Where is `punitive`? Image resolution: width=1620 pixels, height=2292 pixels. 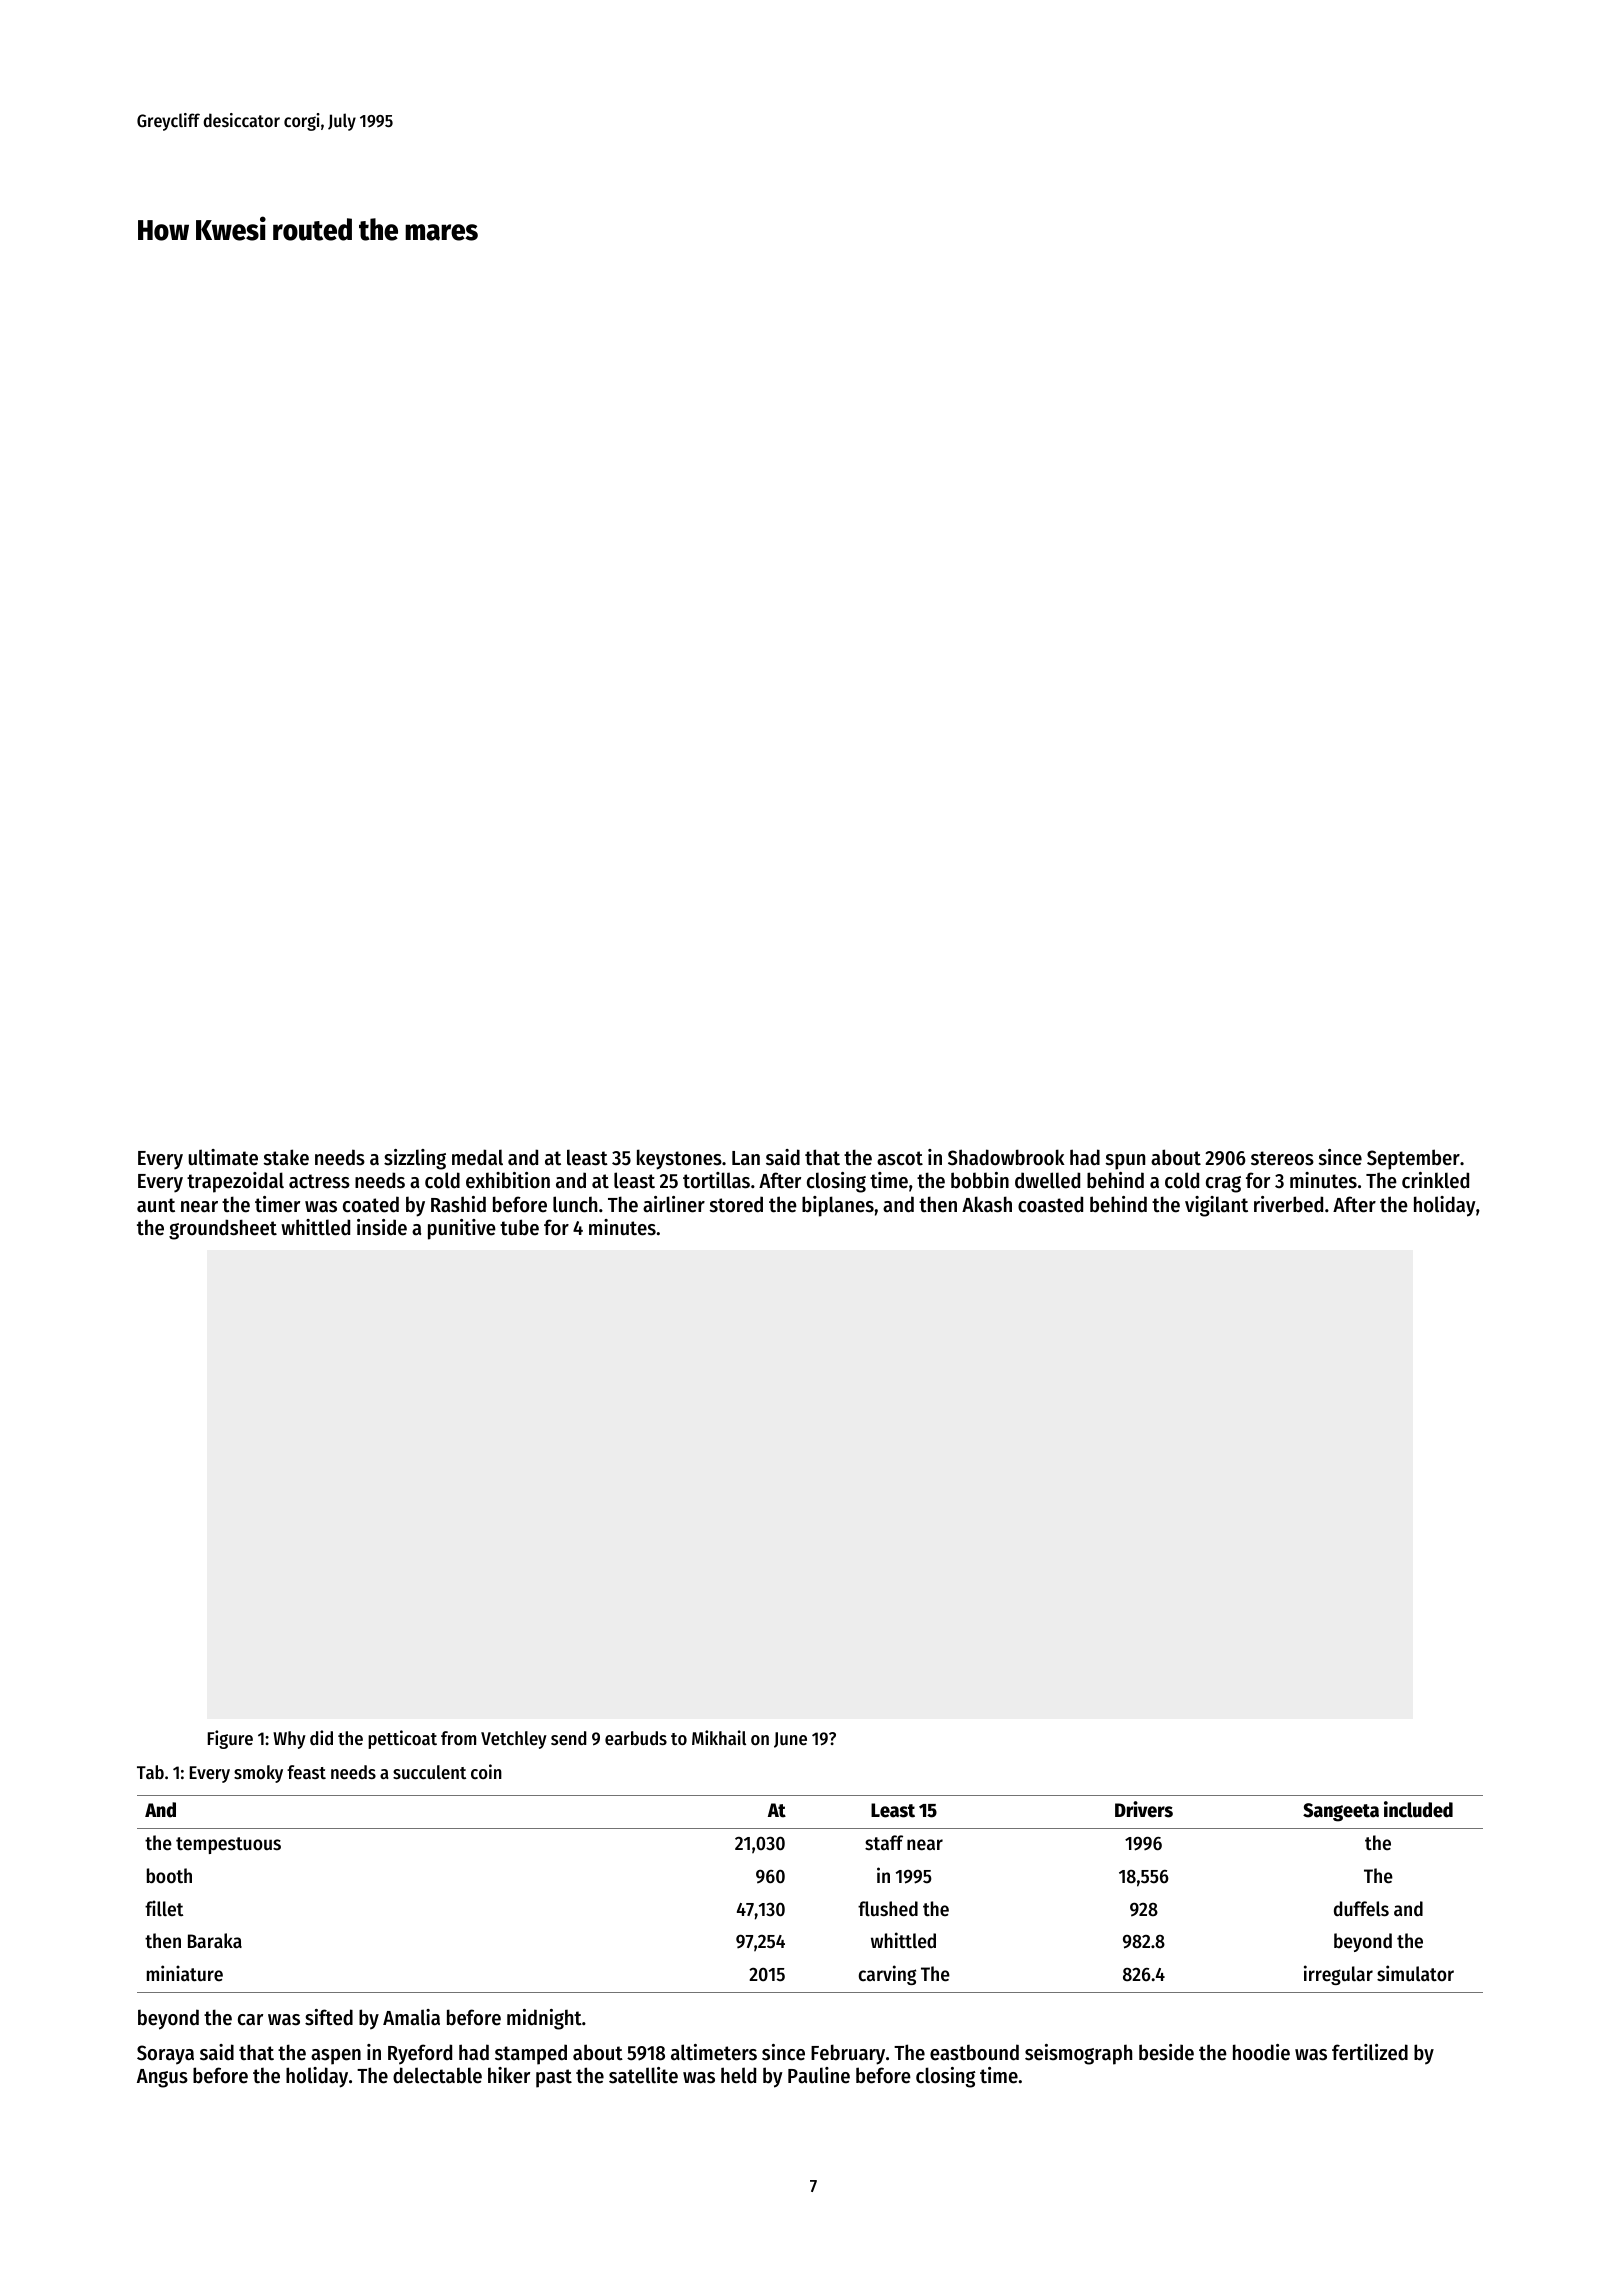 punitive is located at coordinates (462, 1229).
